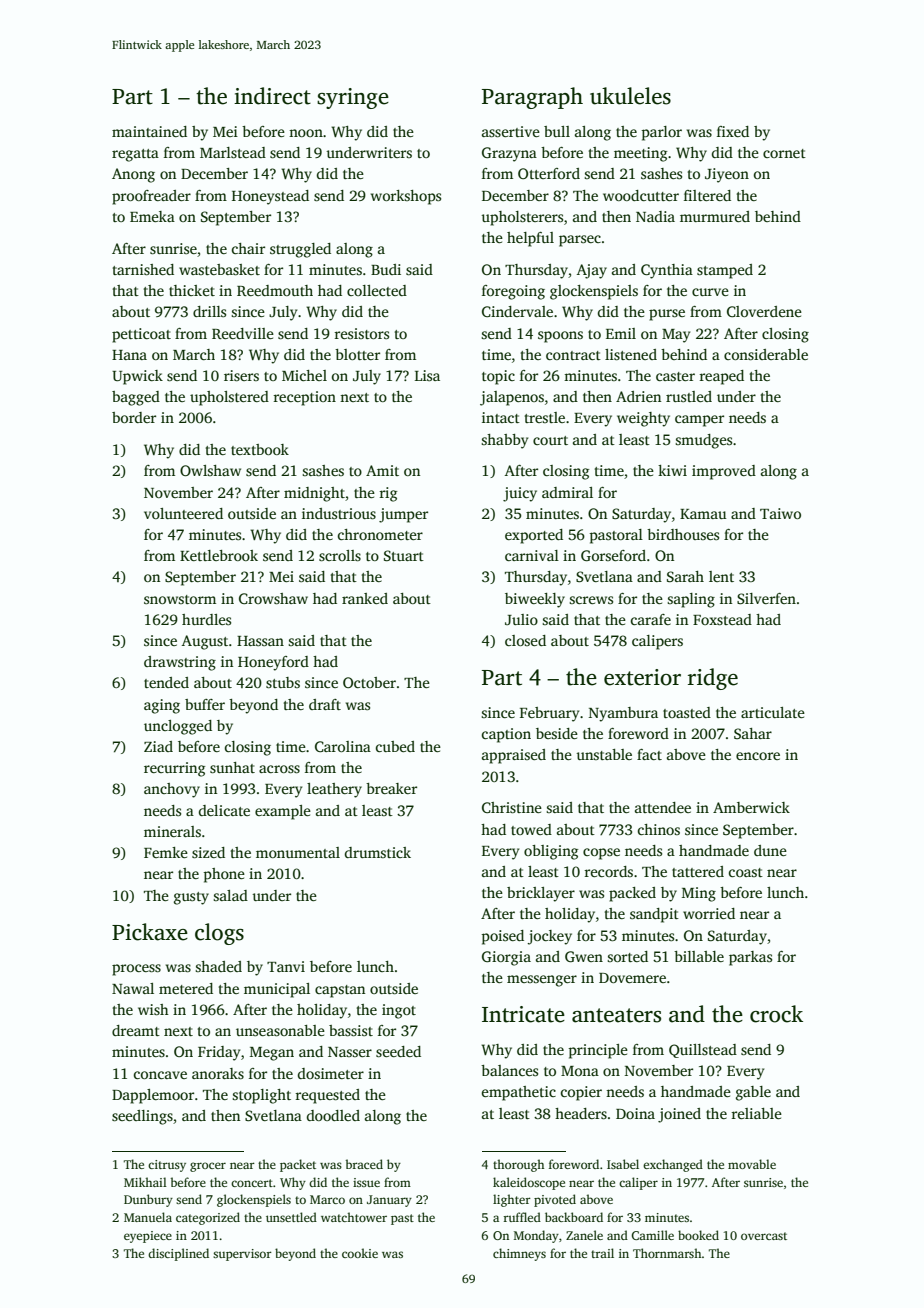  I want to click on indirect, so click(272, 96).
